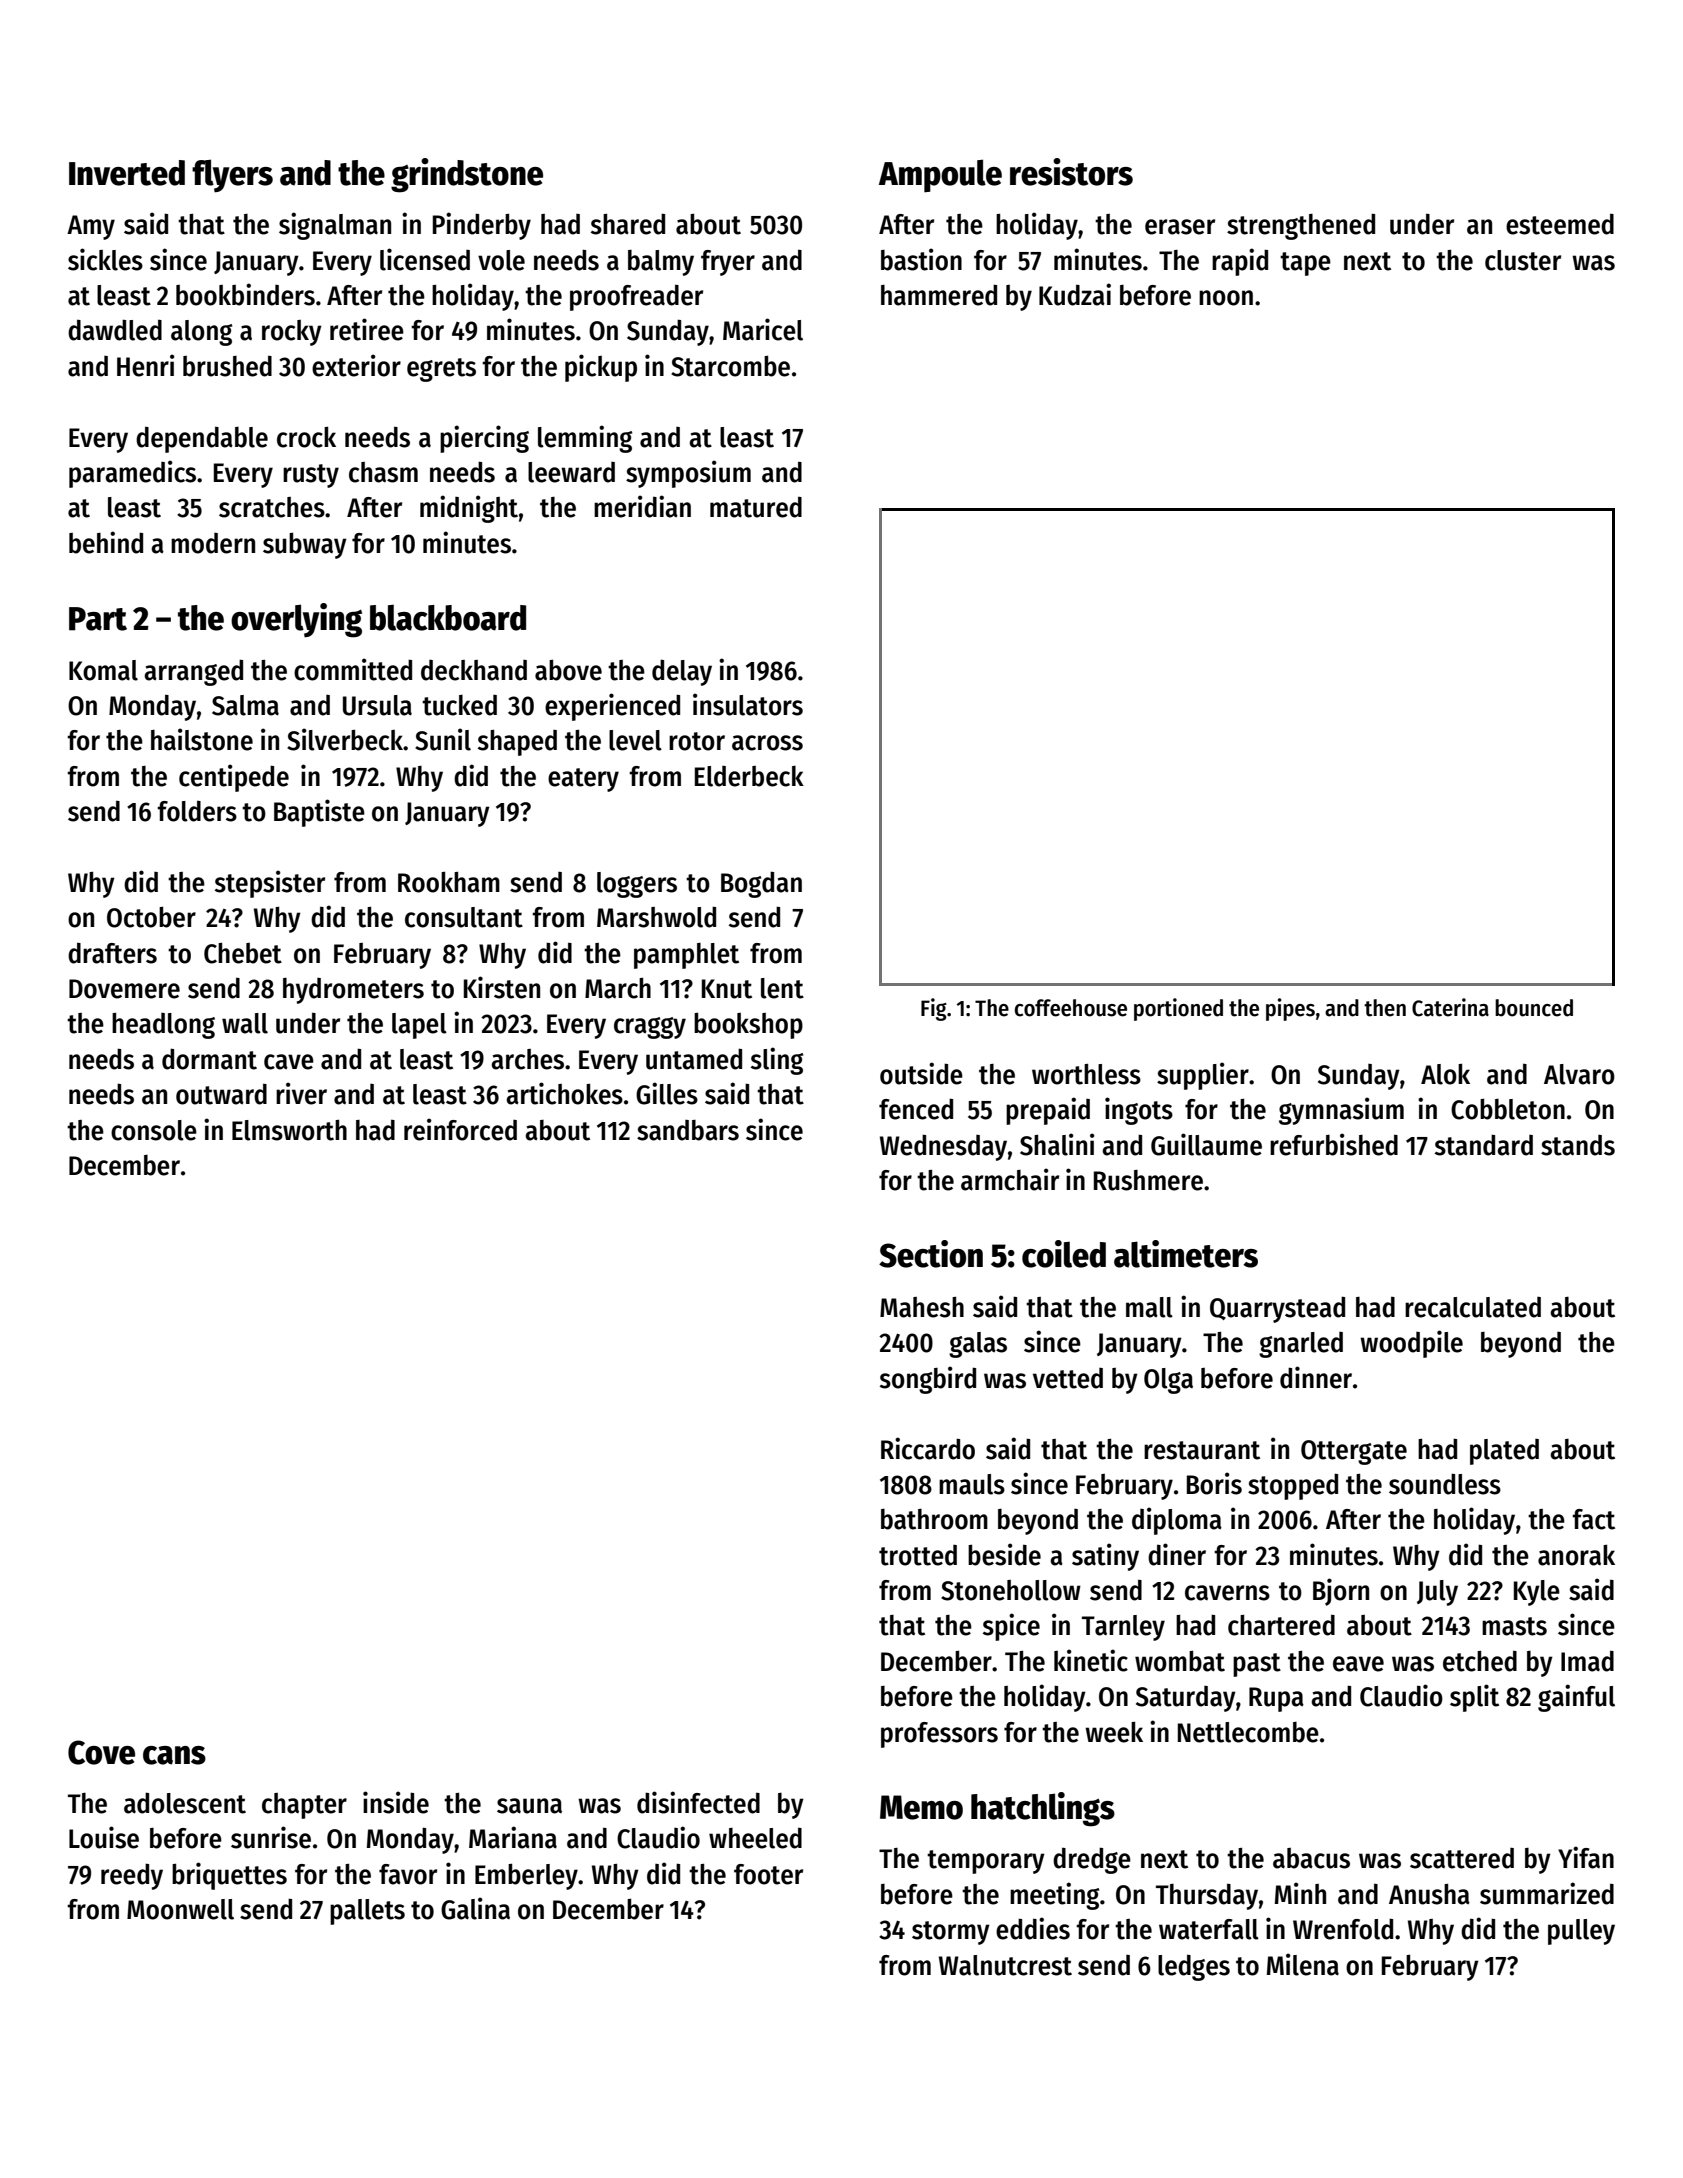  What do you see at coordinates (271, 1837) in the image?
I see `sunrise` at bounding box center [271, 1837].
